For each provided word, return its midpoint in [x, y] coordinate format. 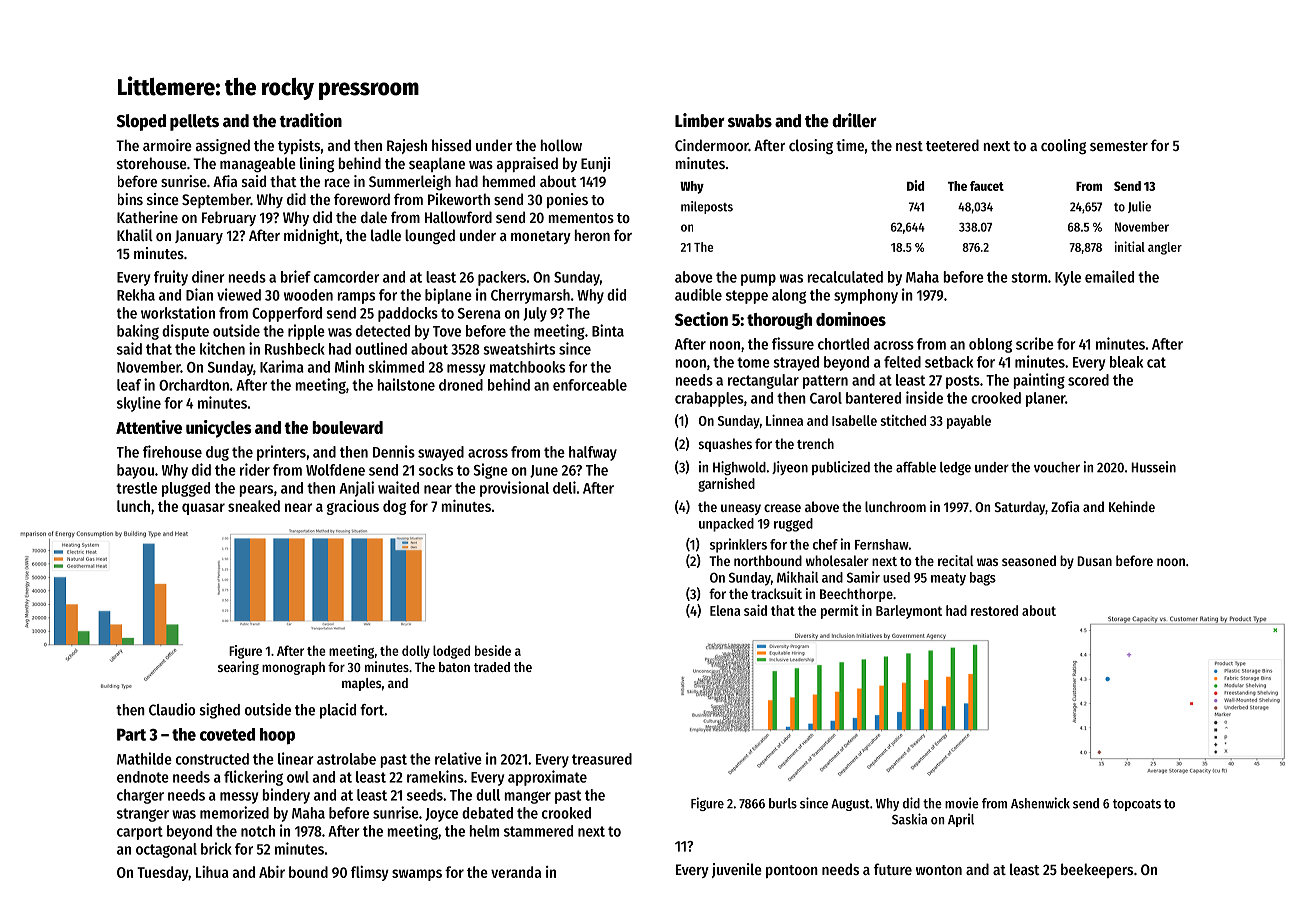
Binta [608, 330]
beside [493, 650]
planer [1045, 399]
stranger [143, 815]
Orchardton [194, 385]
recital [956, 560]
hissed [451, 145]
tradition [310, 120]
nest [909, 146]
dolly [416, 652]
